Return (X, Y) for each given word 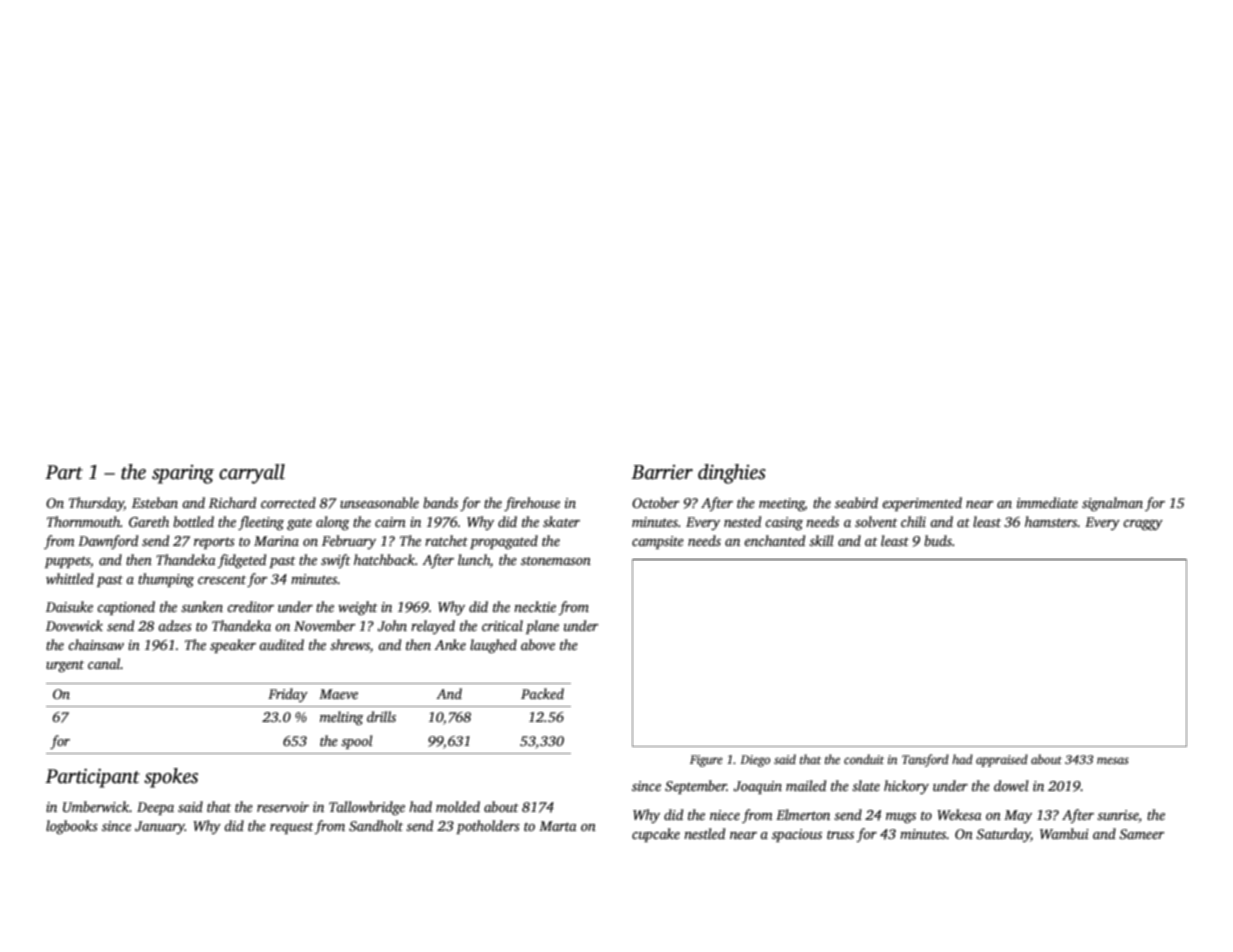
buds (938, 540)
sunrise (1117, 815)
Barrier (662, 472)
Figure (706, 761)
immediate (1047, 502)
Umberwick (96, 806)
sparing (183, 474)
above (538, 644)
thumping (166, 580)
